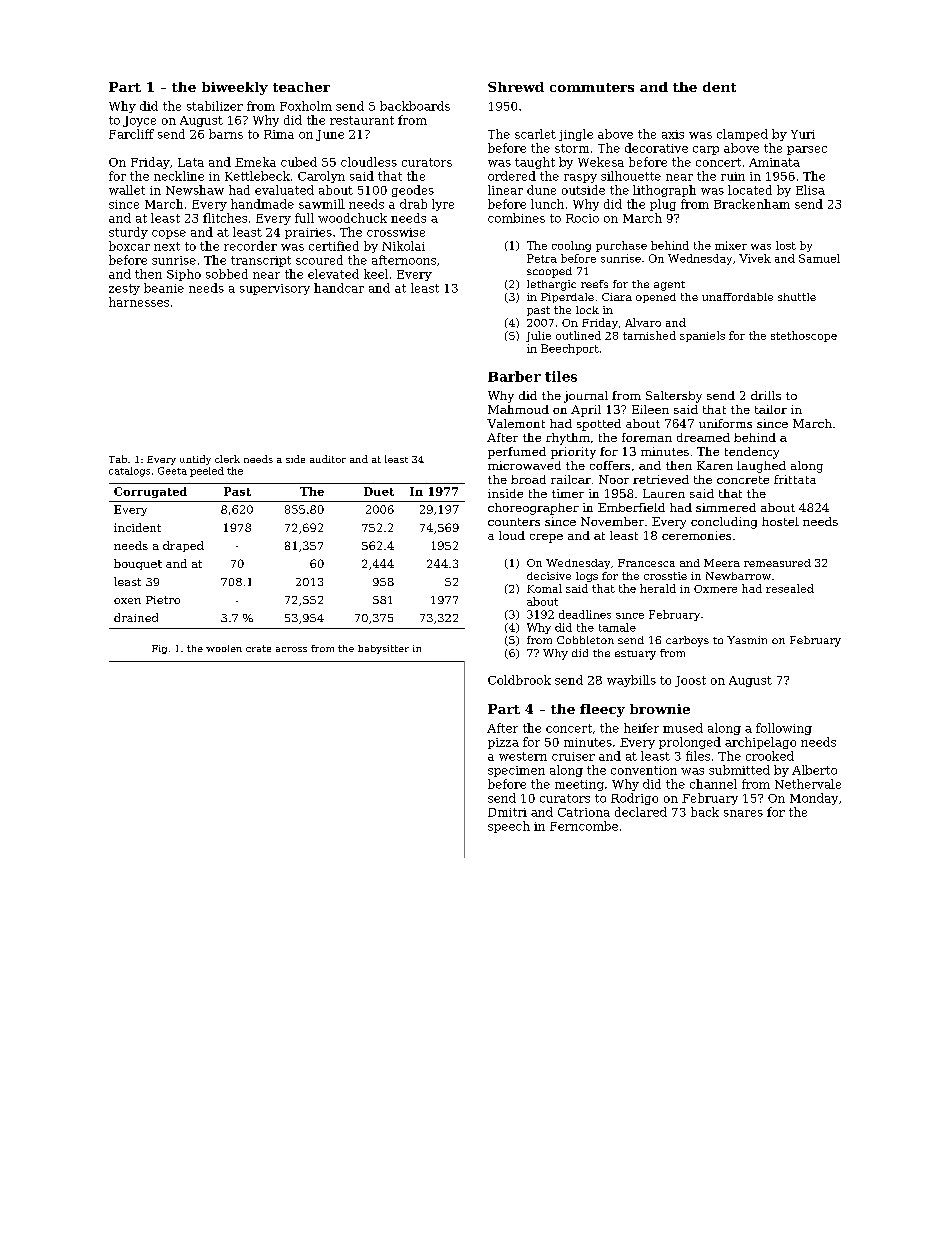 The height and width of the document is (1233, 952). I want to click on following, so click(784, 729).
